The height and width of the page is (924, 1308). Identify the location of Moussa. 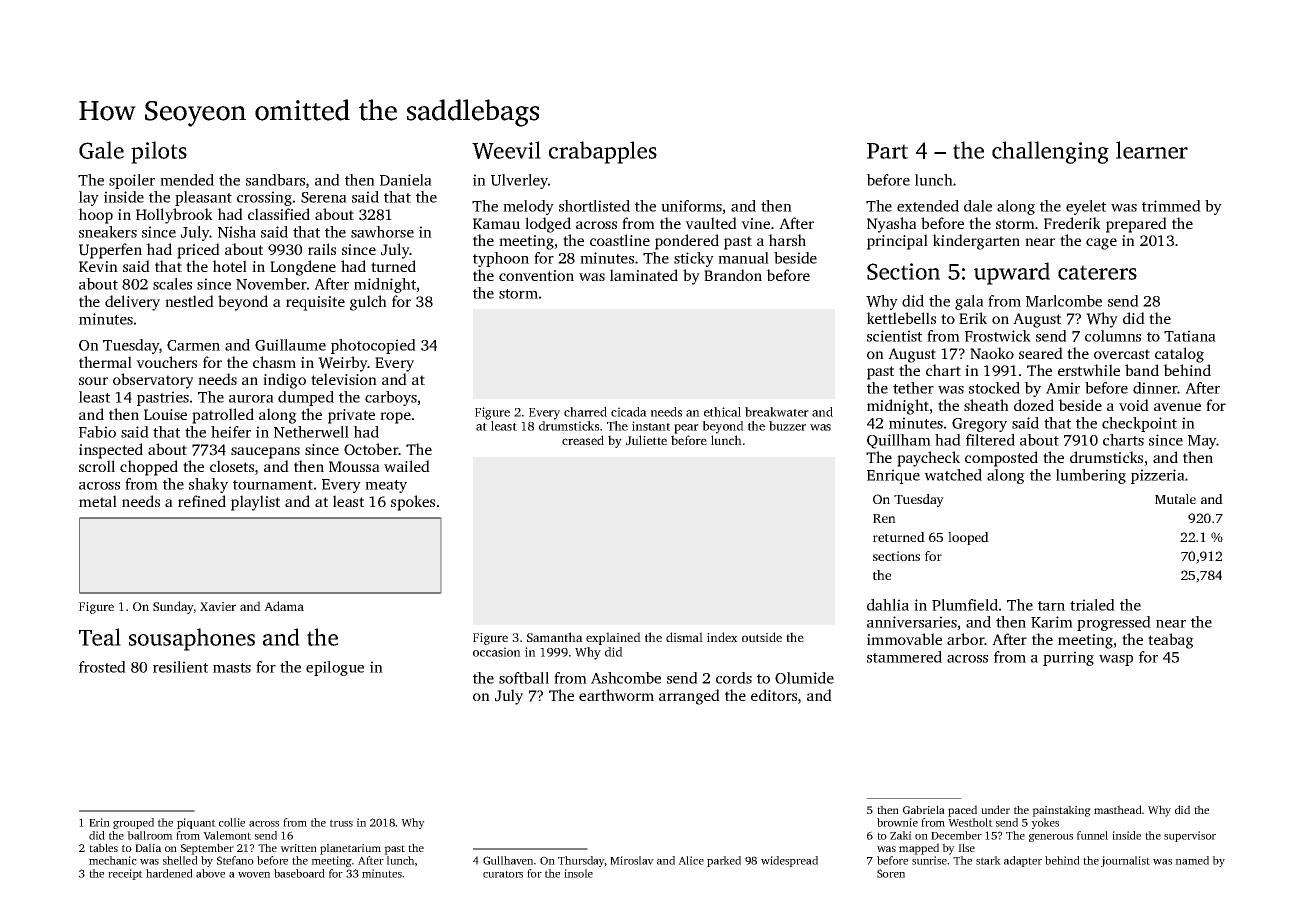
(354, 466).
